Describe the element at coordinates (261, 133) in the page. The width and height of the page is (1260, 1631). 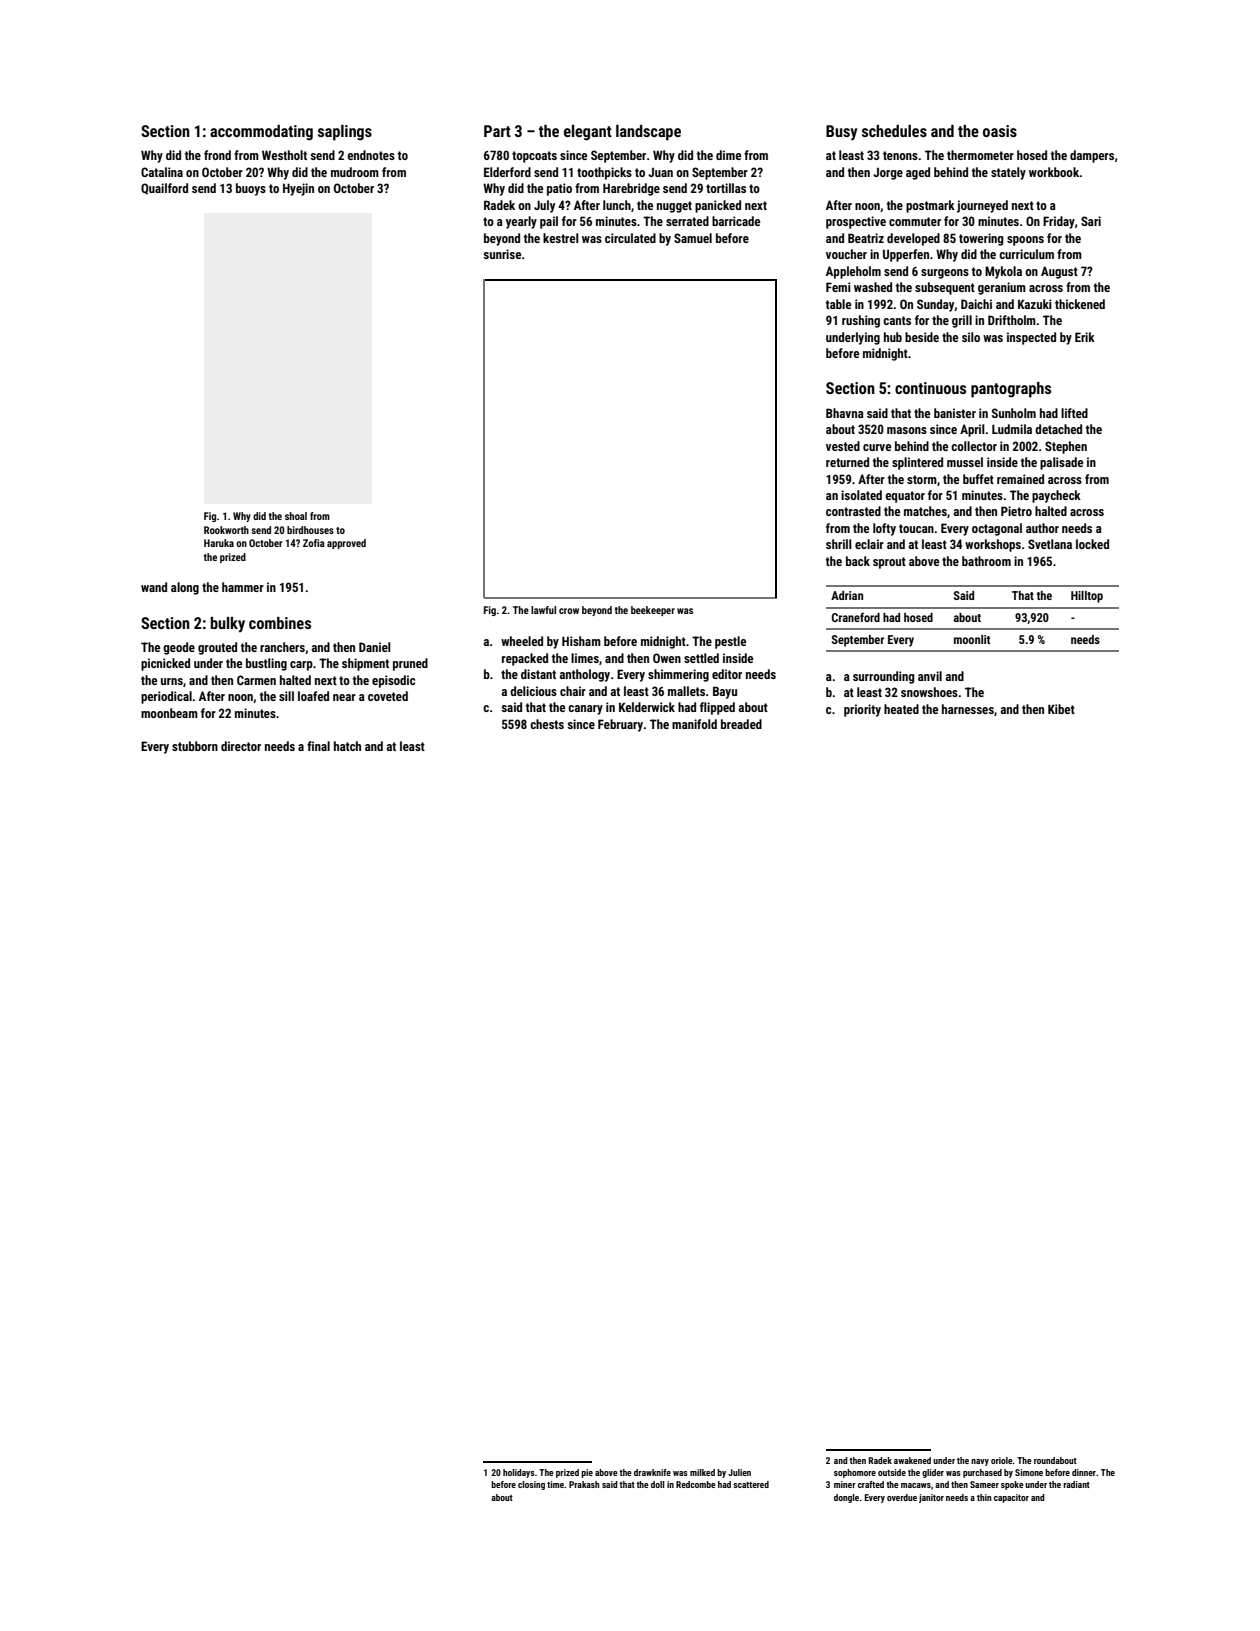
I see `accommodating` at that location.
